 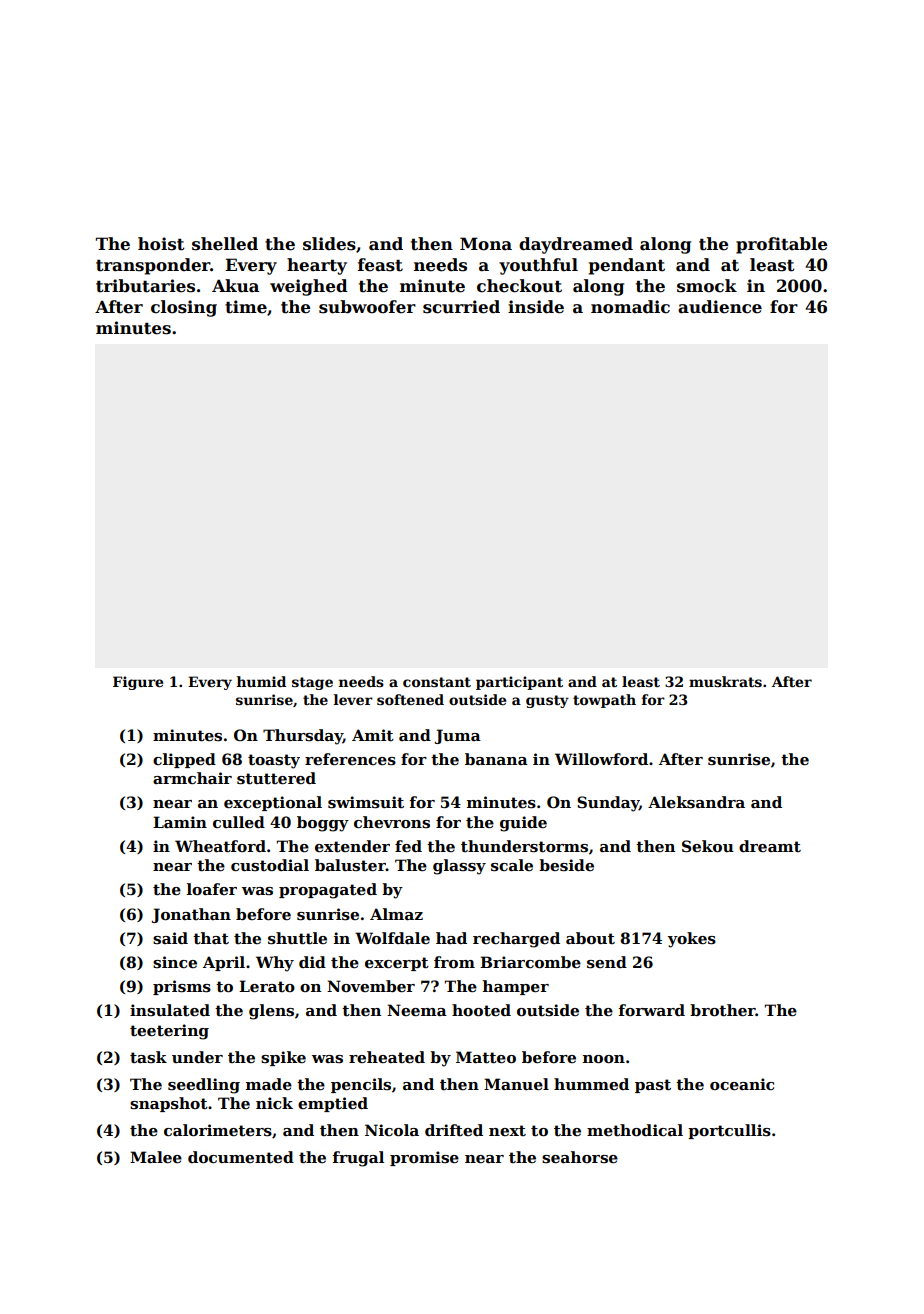 I want to click on teetering, so click(x=169, y=1032).
